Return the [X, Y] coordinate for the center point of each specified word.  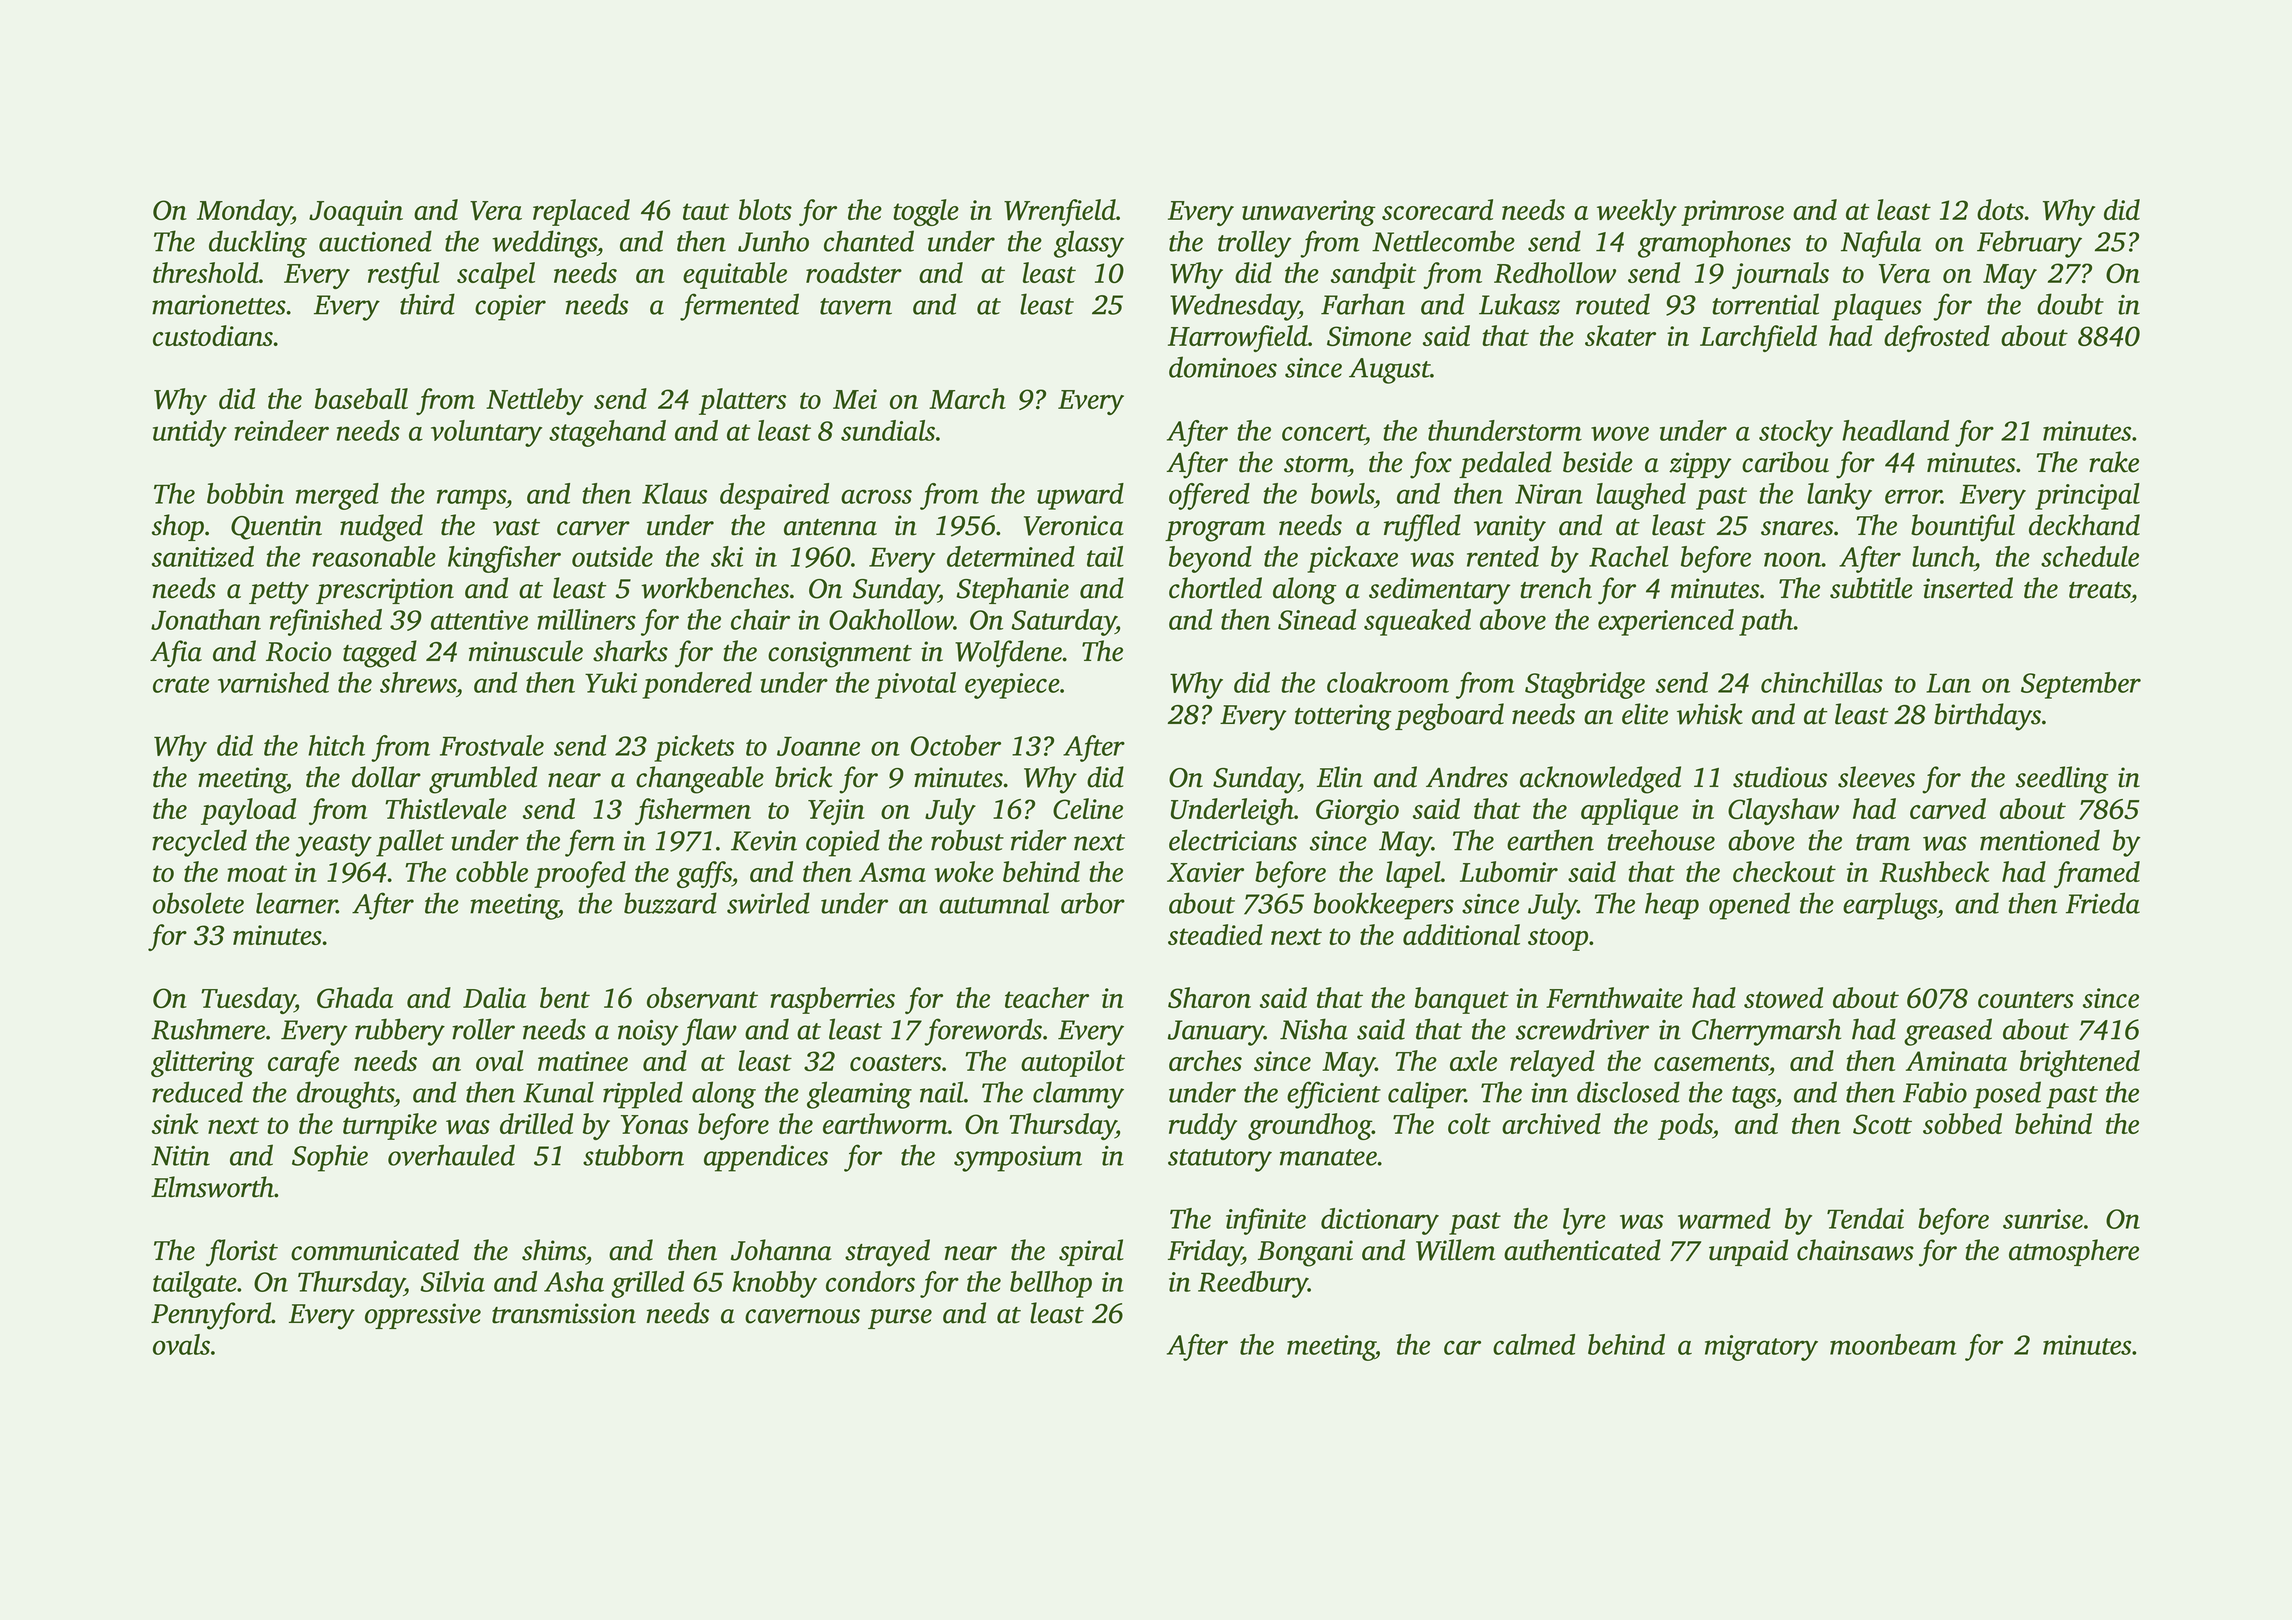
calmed [1534, 1344]
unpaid [1748, 1252]
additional [1461, 934]
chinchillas [1822, 682]
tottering [1343, 717]
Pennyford [211, 1316]
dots [2000, 209]
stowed [1783, 997]
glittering [202, 1063]
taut [706, 211]
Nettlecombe [1443, 241]
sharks [630, 651]
